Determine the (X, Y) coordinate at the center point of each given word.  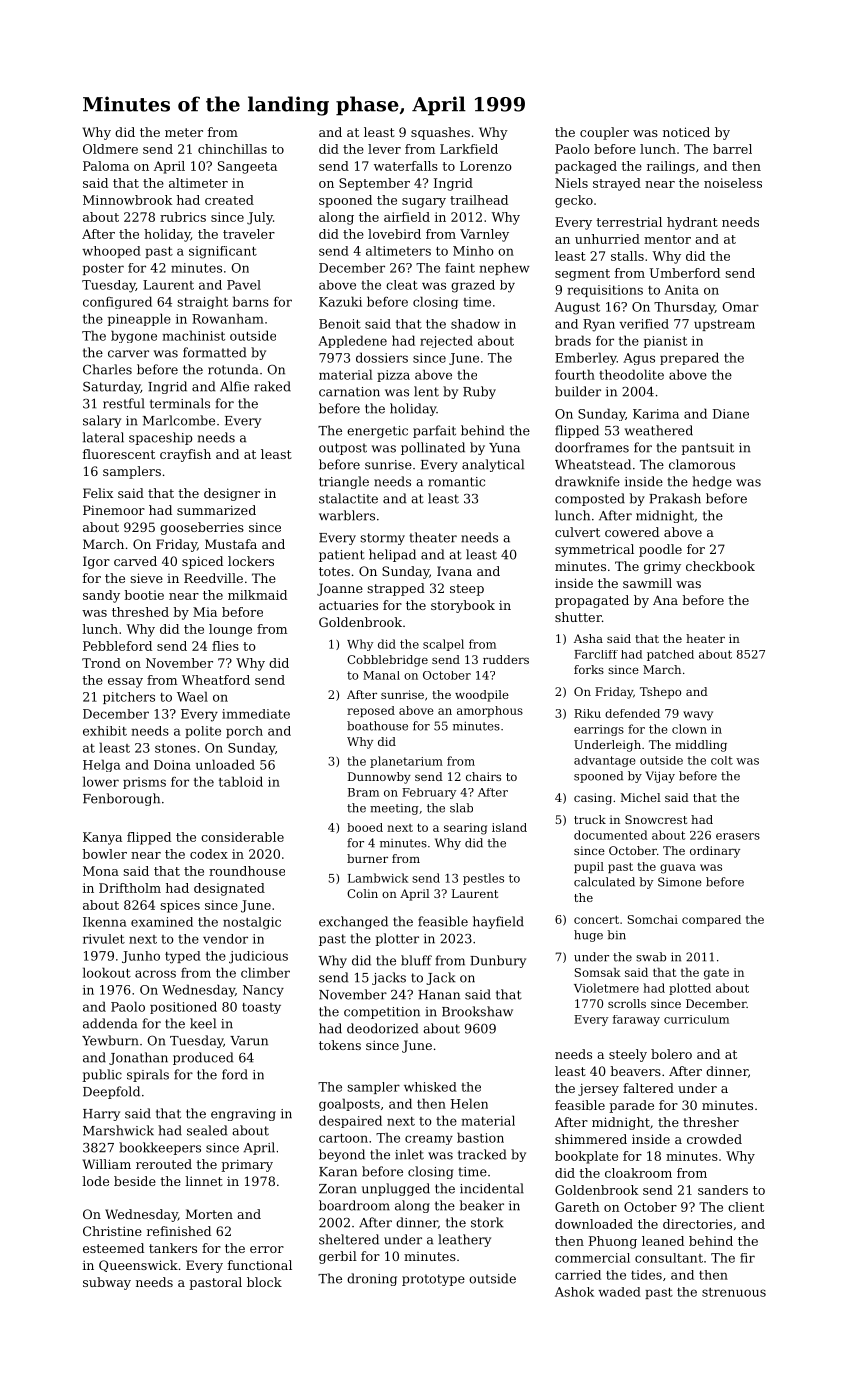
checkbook (720, 566)
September (374, 184)
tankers (173, 1248)
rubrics (183, 217)
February (429, 793)
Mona (101, 871)
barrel (732, 149)
